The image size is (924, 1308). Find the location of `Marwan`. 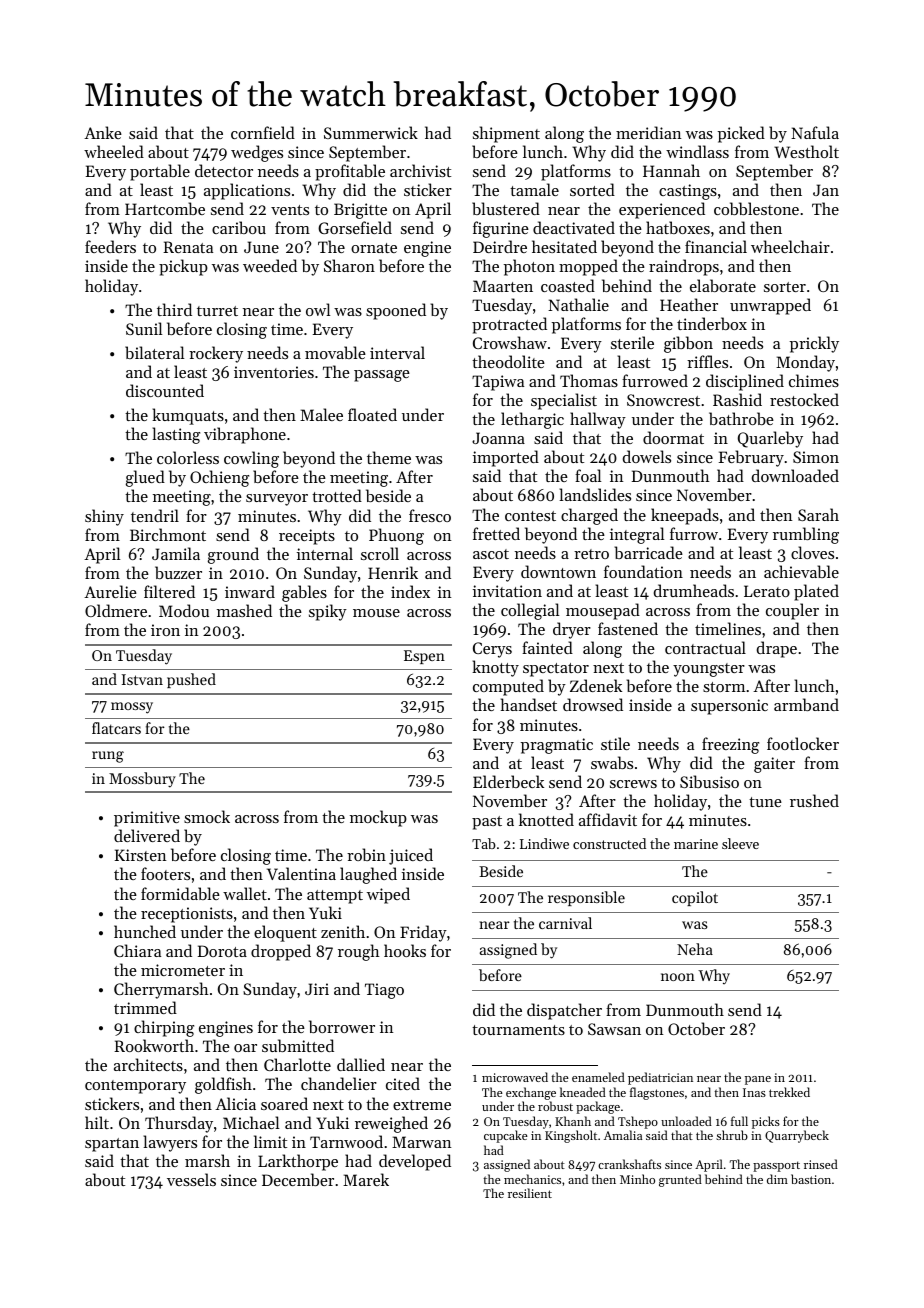

Marwan is located at coordinates (421, 1142).
